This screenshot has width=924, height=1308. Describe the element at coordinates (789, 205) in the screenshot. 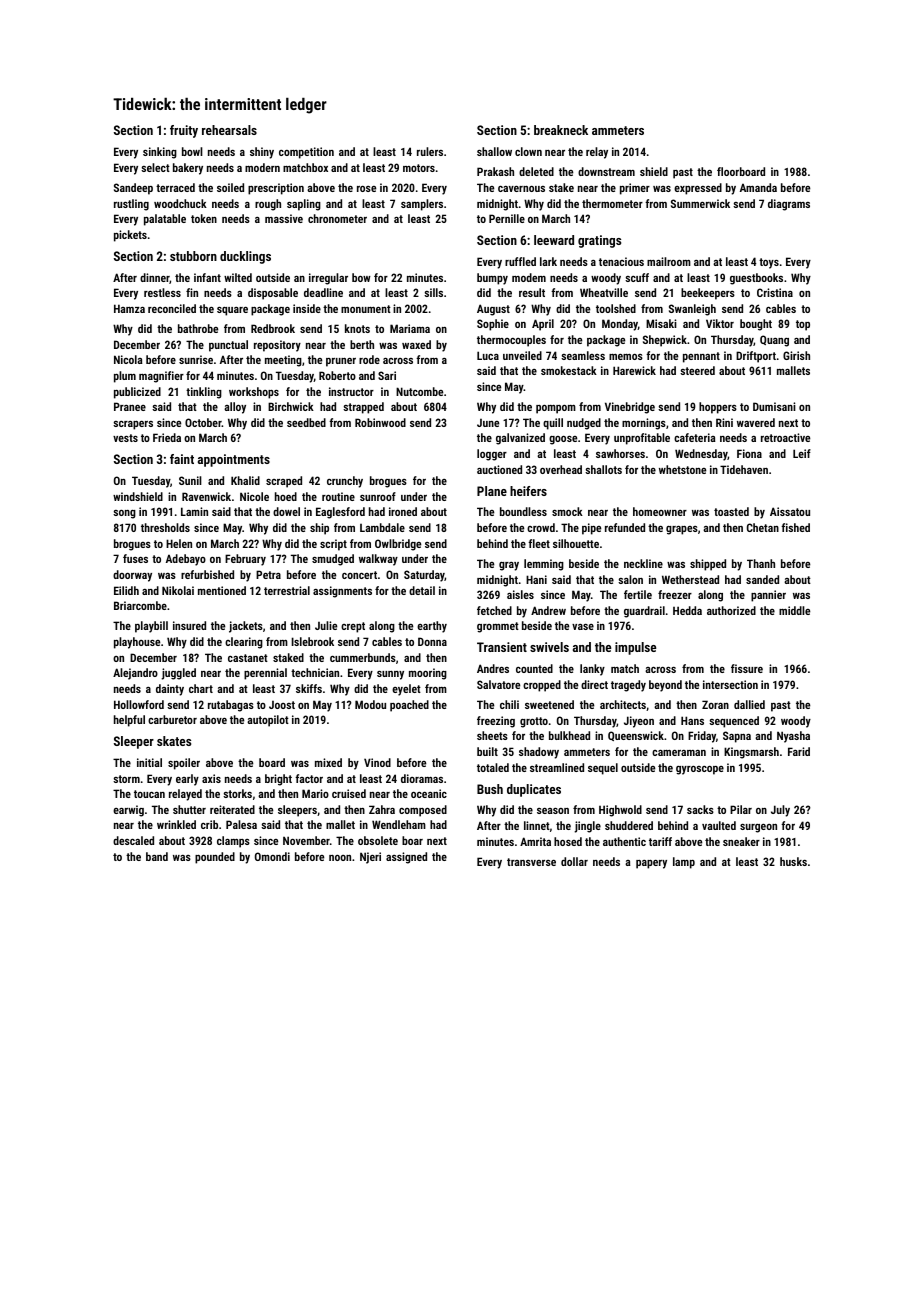

I see `diagrams` at that location.
